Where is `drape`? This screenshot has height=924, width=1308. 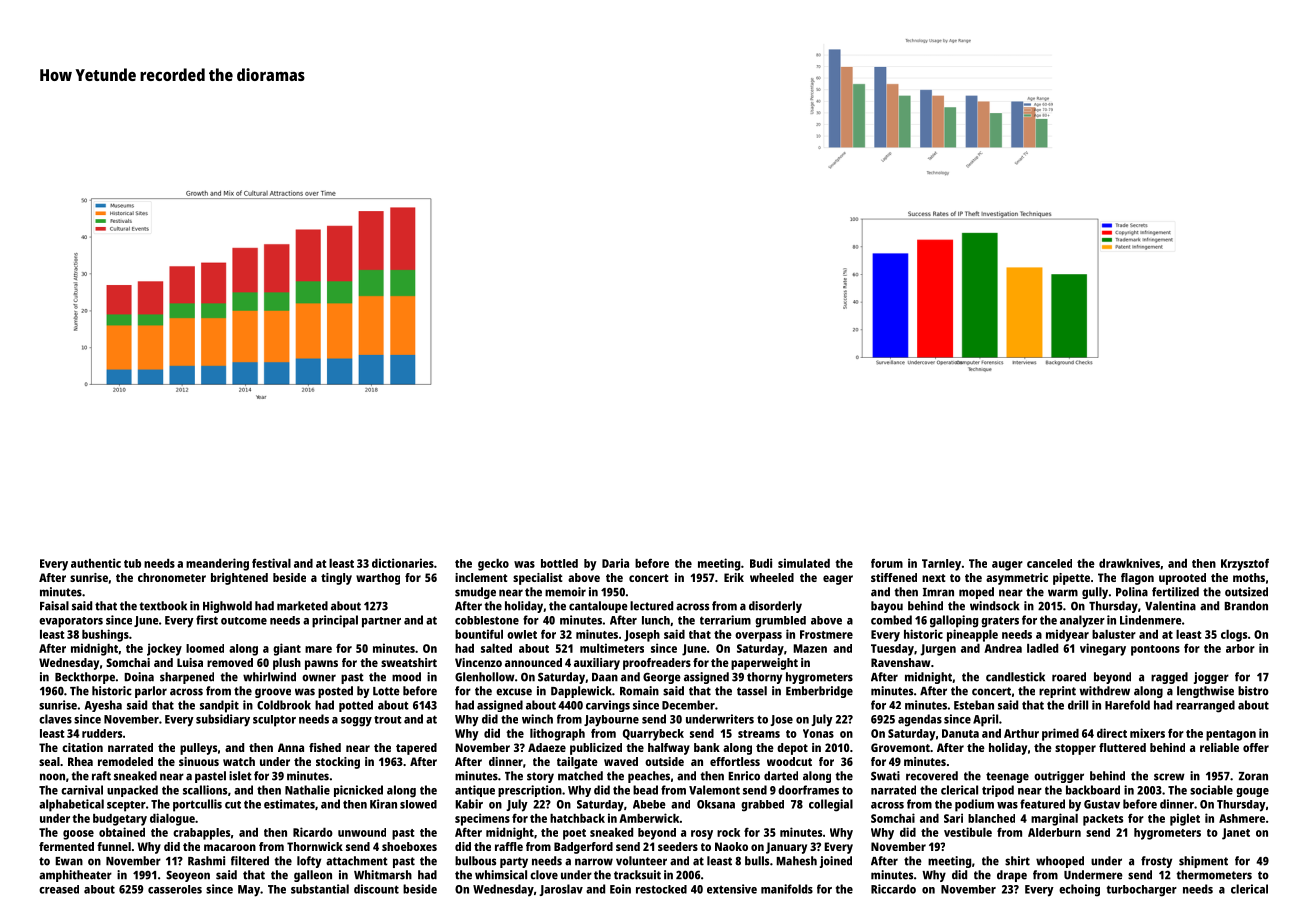
drape is located at coordinates (1012, 876).
